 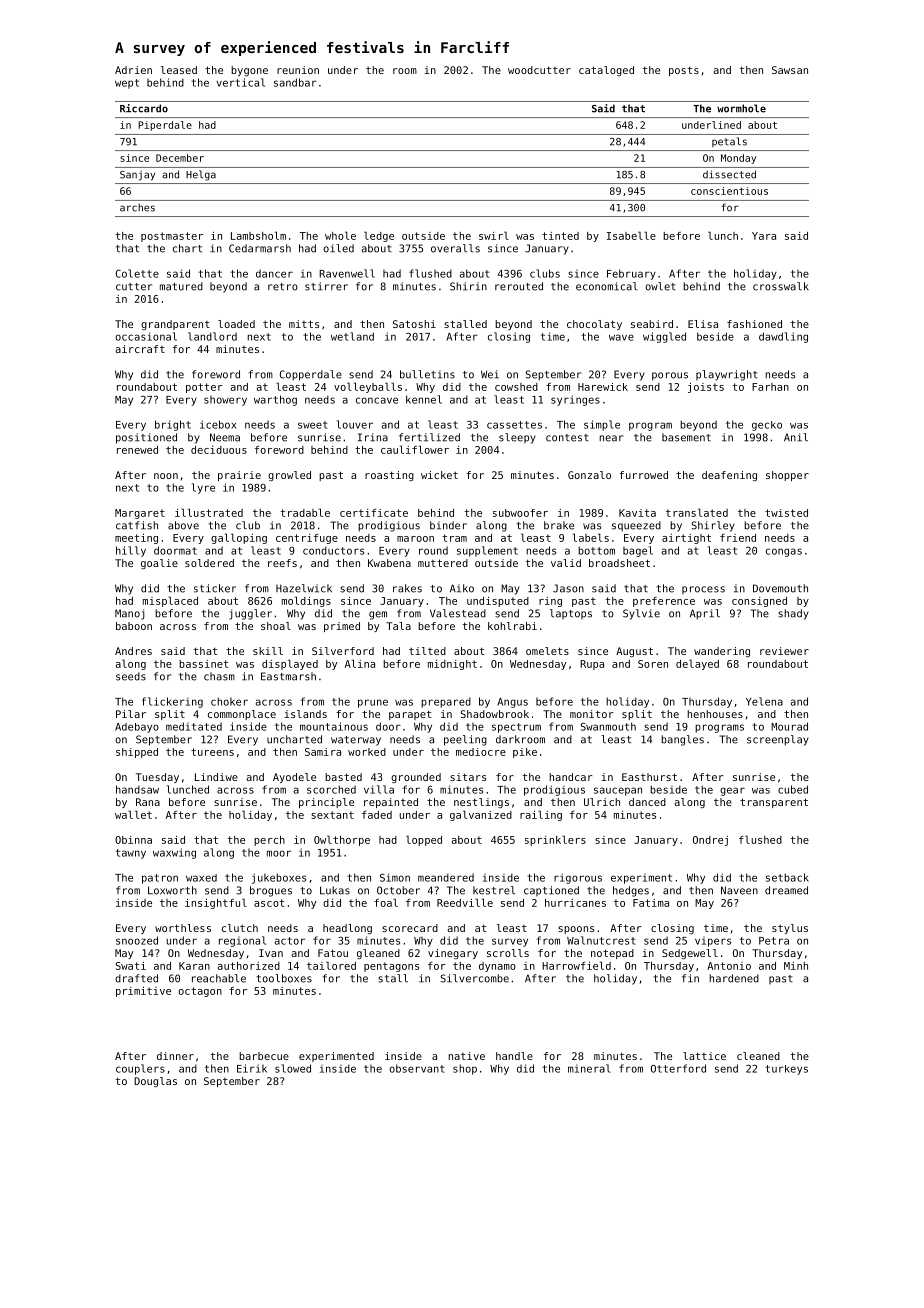 What do you see at coordinates (137, 208) in the screenshot?
I see `arches` at bounding box center [137, 208].
